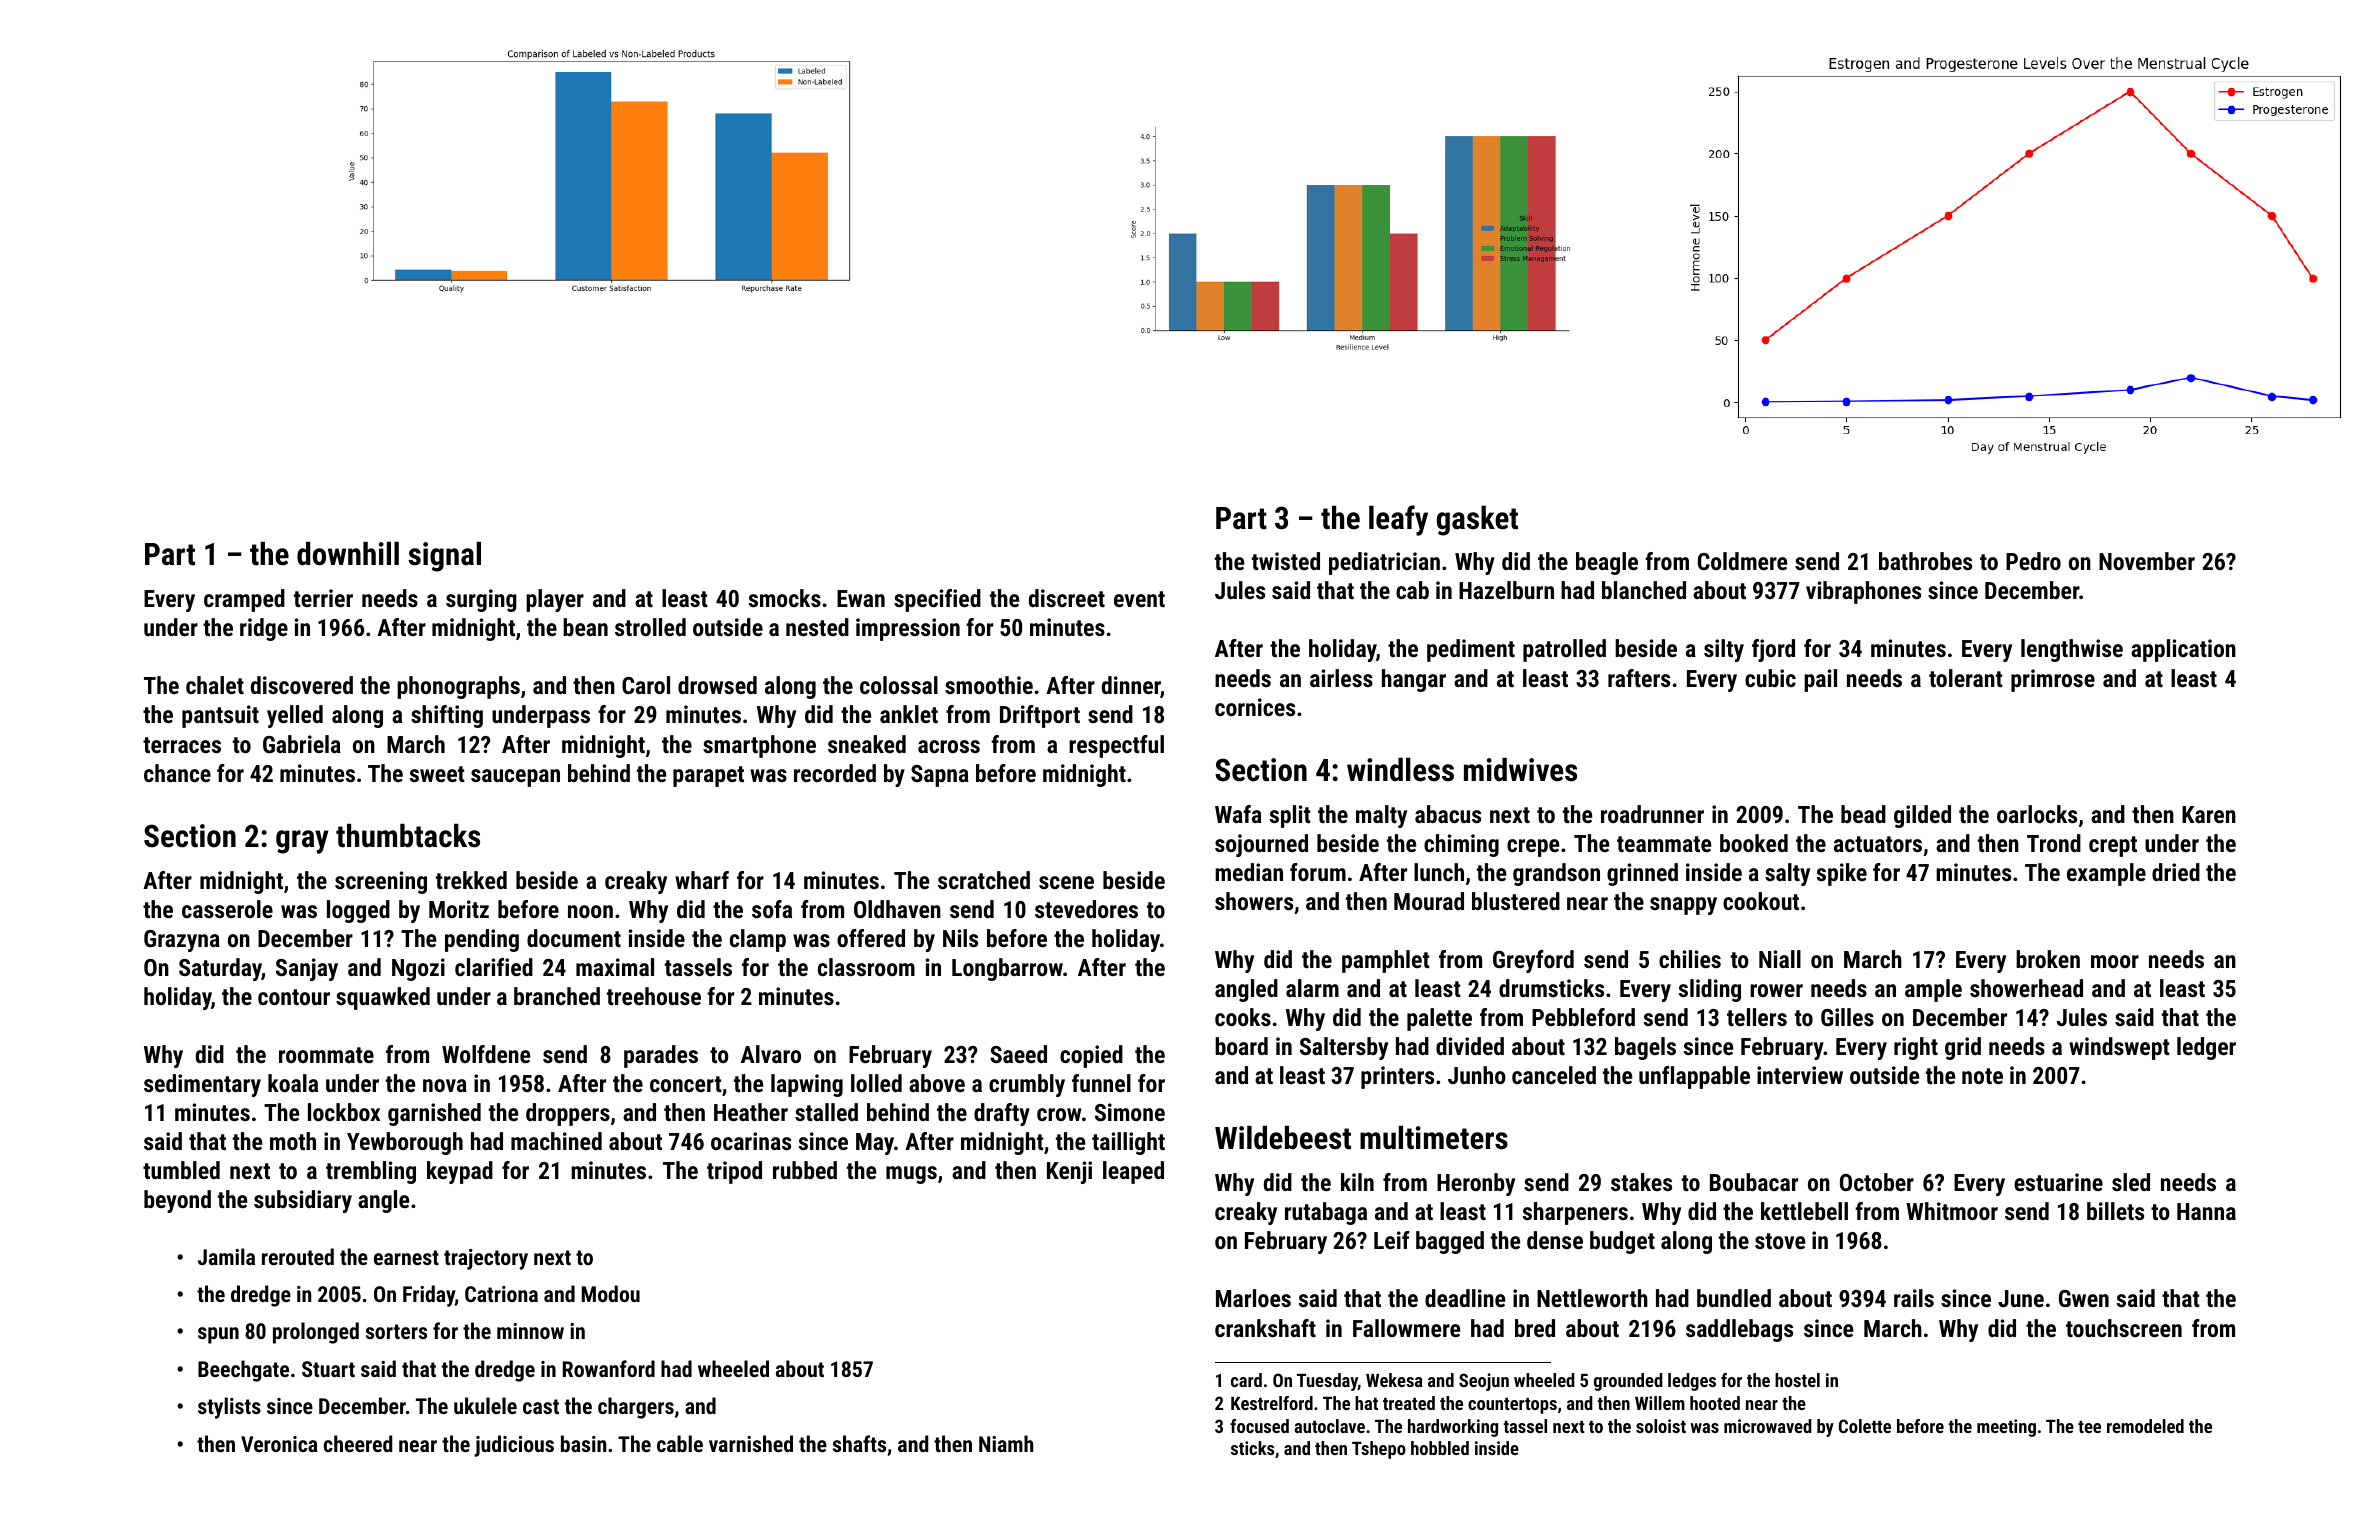  What do you see at coordinates (2033, 561) in the screenshot?
I see `Pedro` at bounding box center [2033, 561].
